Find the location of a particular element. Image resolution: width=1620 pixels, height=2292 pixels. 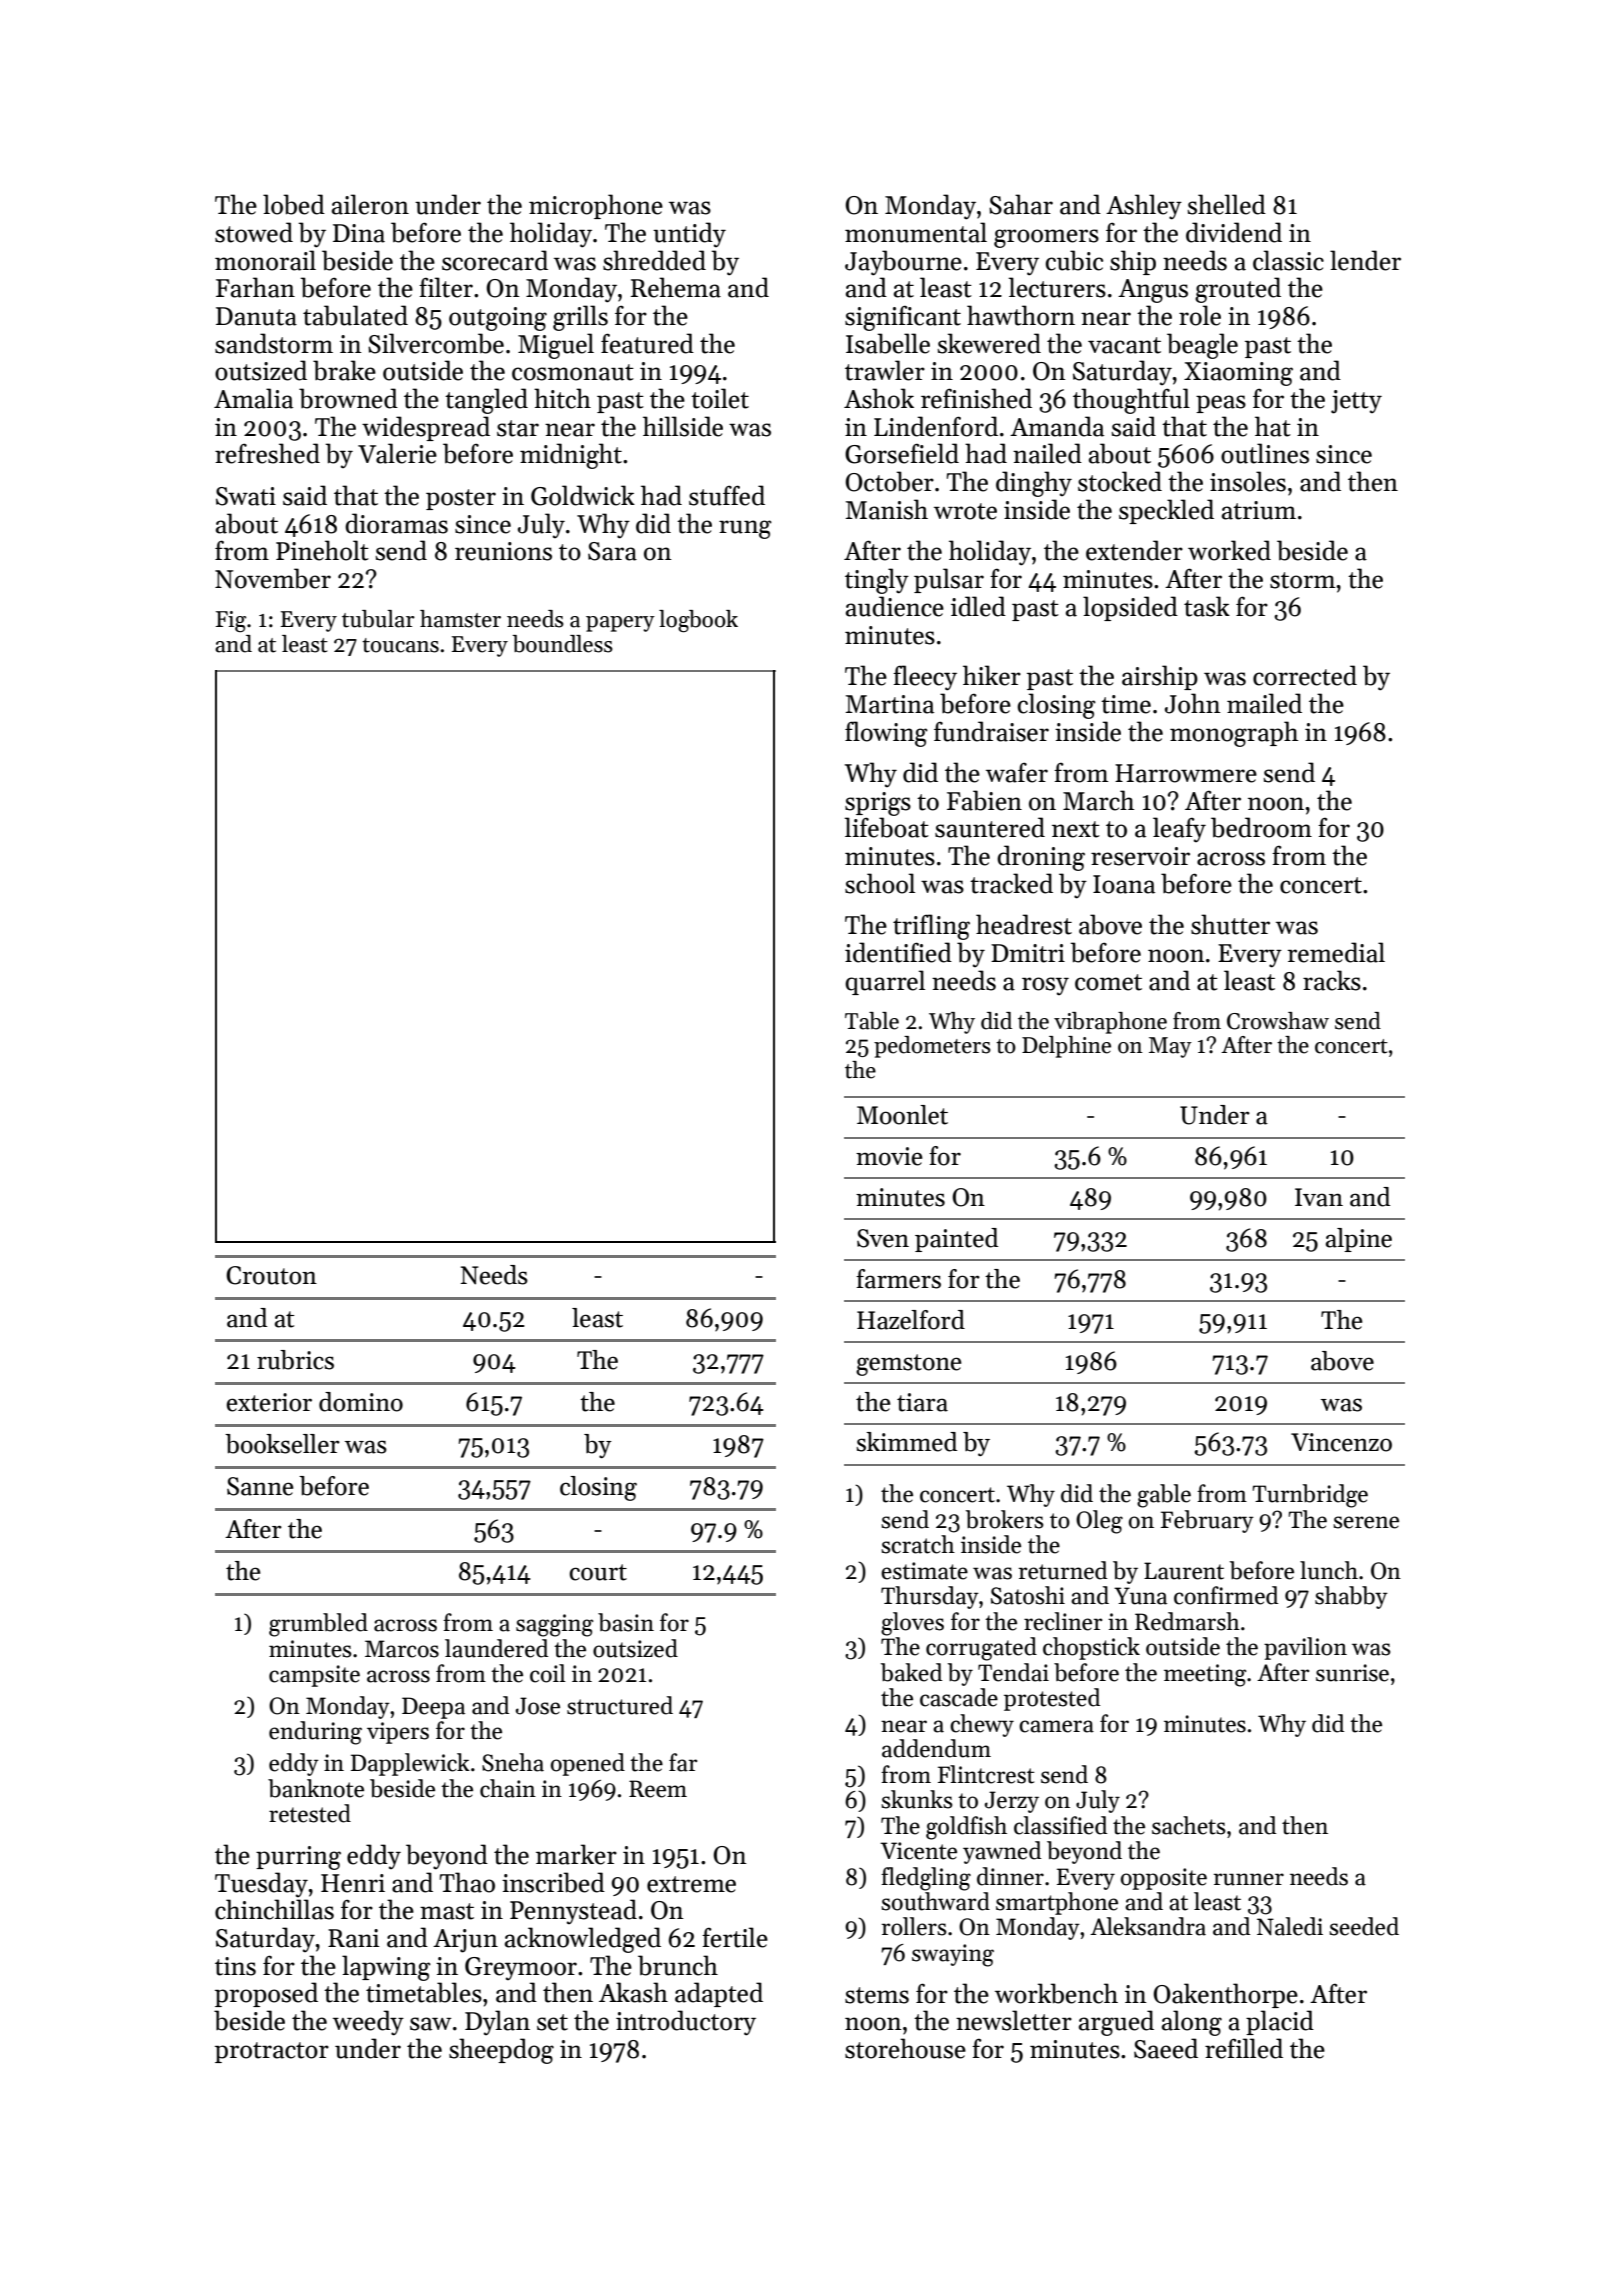

alpine is located at coordinates (1359, 1240).
